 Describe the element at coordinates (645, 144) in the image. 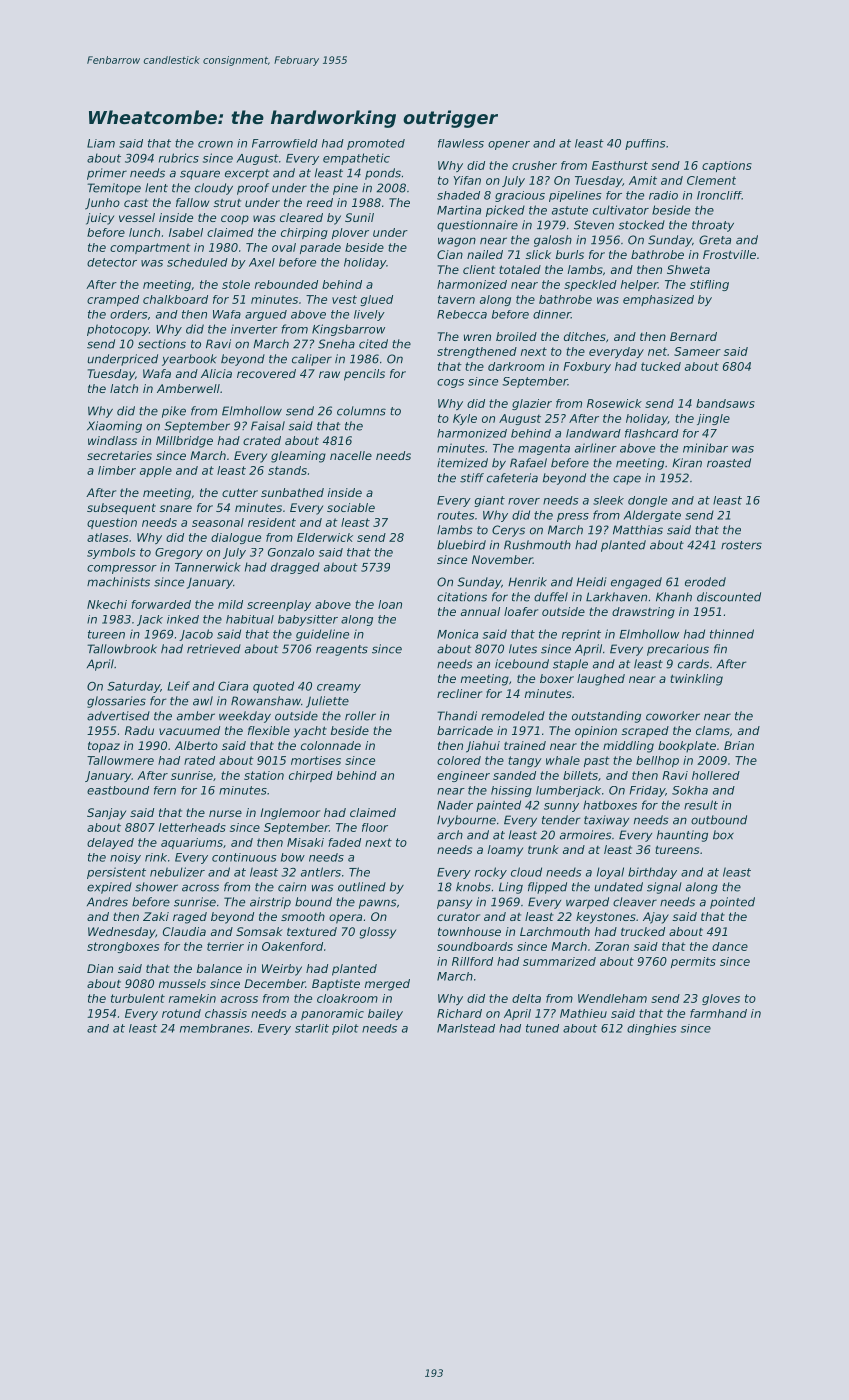

I see `puffins` at that location.
